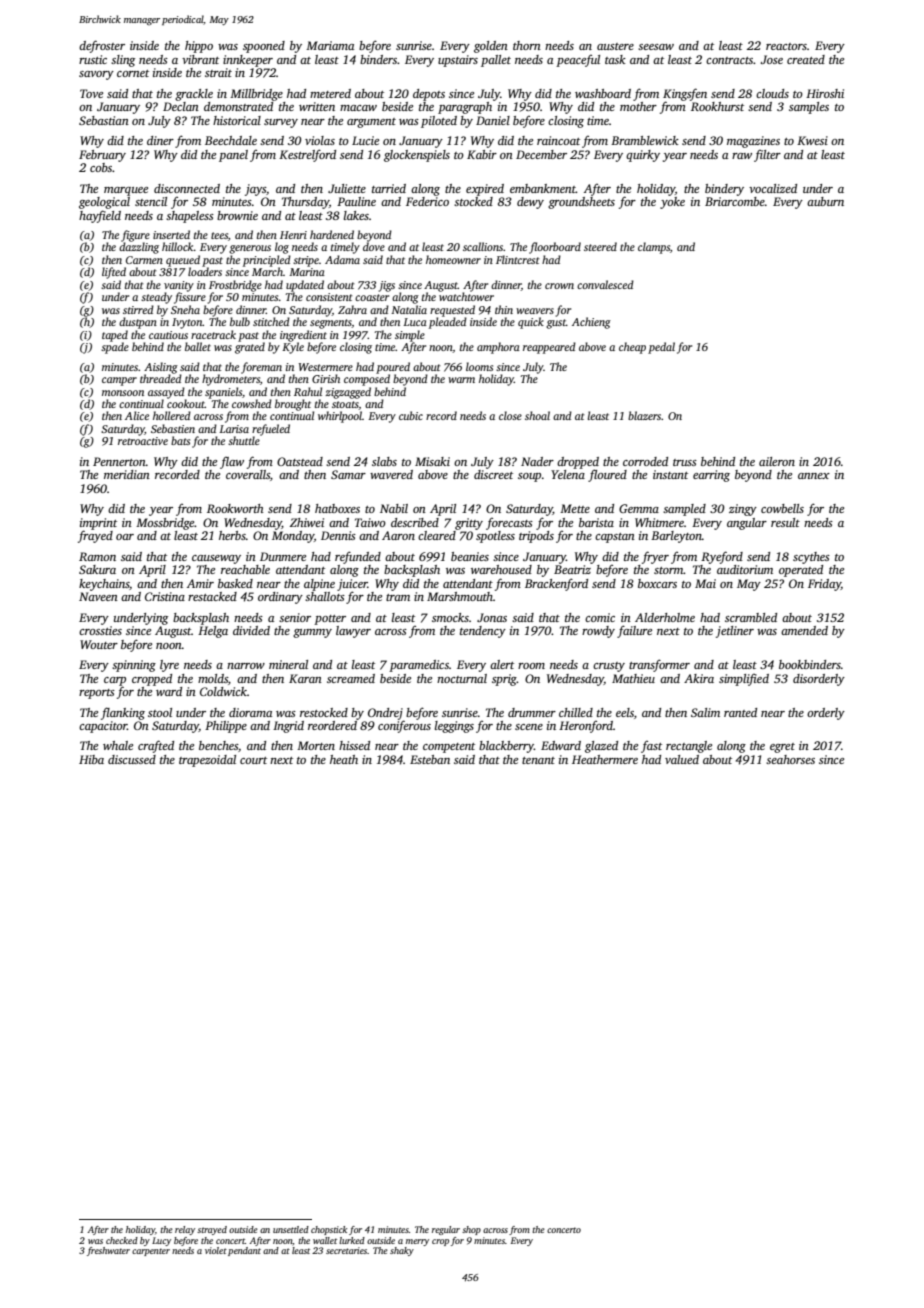 Image resolution: width=924 pixels, height=1308 pixels. I want to click on seesaw, so click(656, 47).
